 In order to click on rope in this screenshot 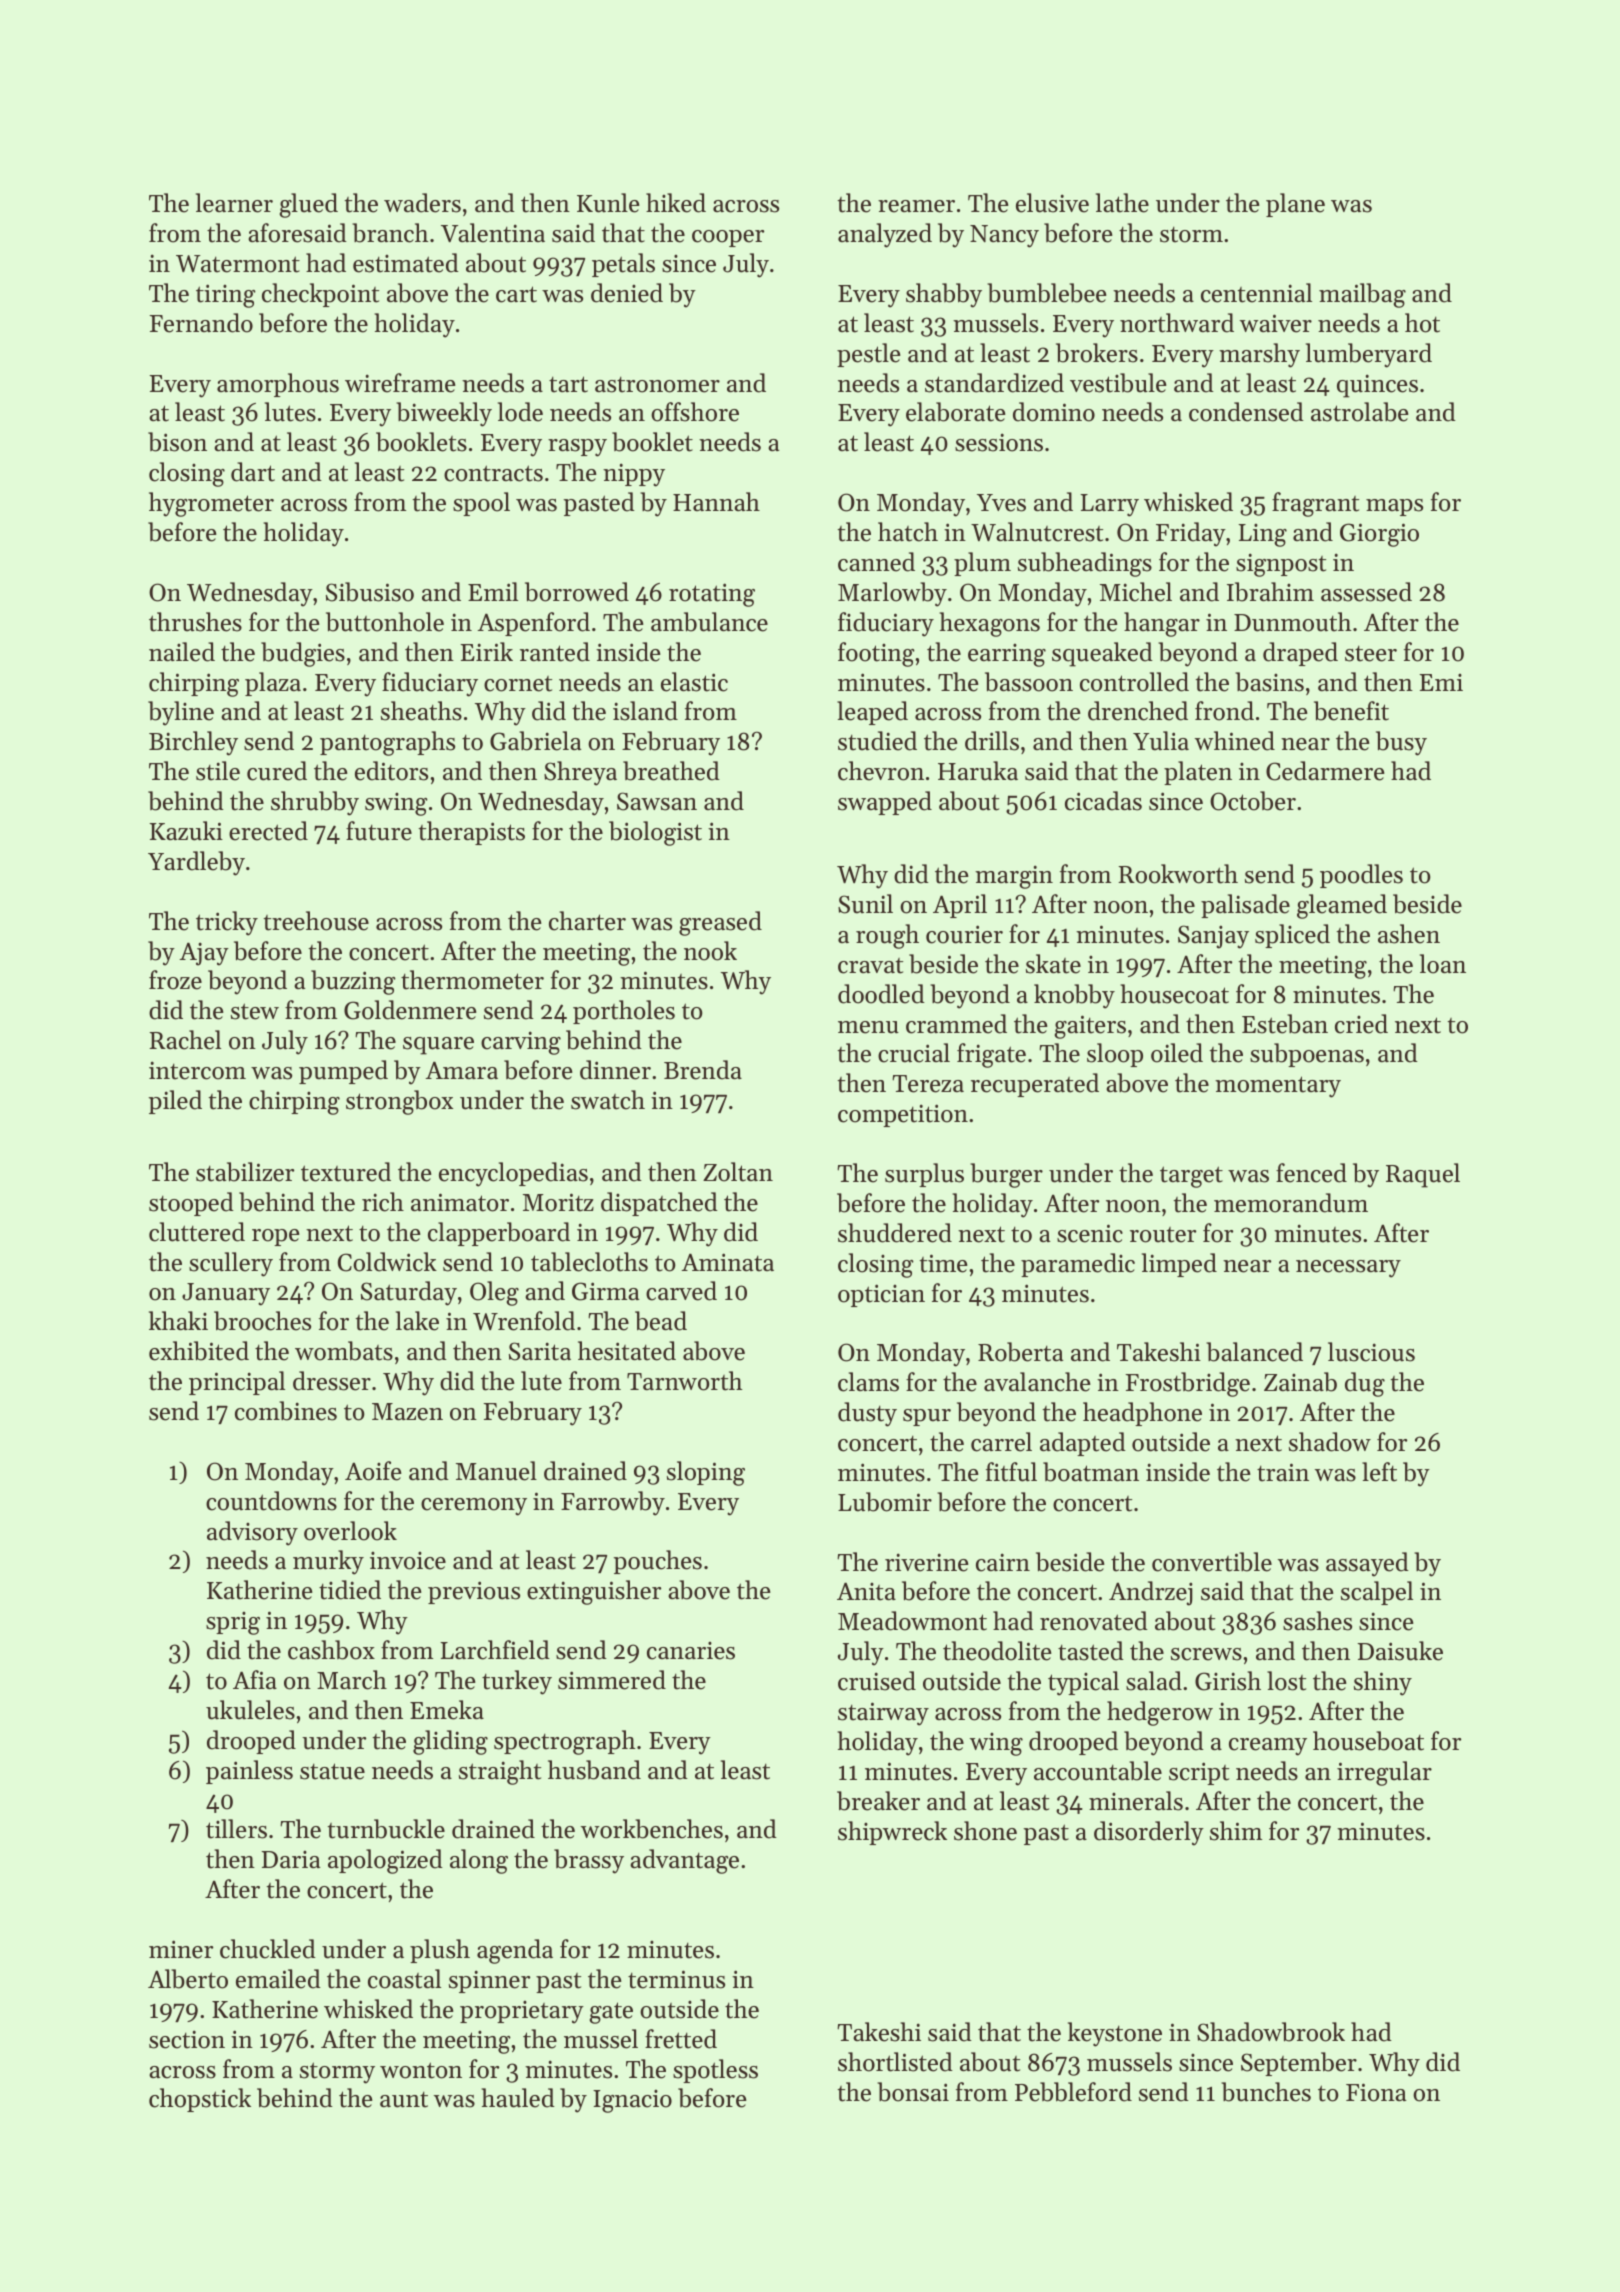, I will do `click(275, 1237)`.
